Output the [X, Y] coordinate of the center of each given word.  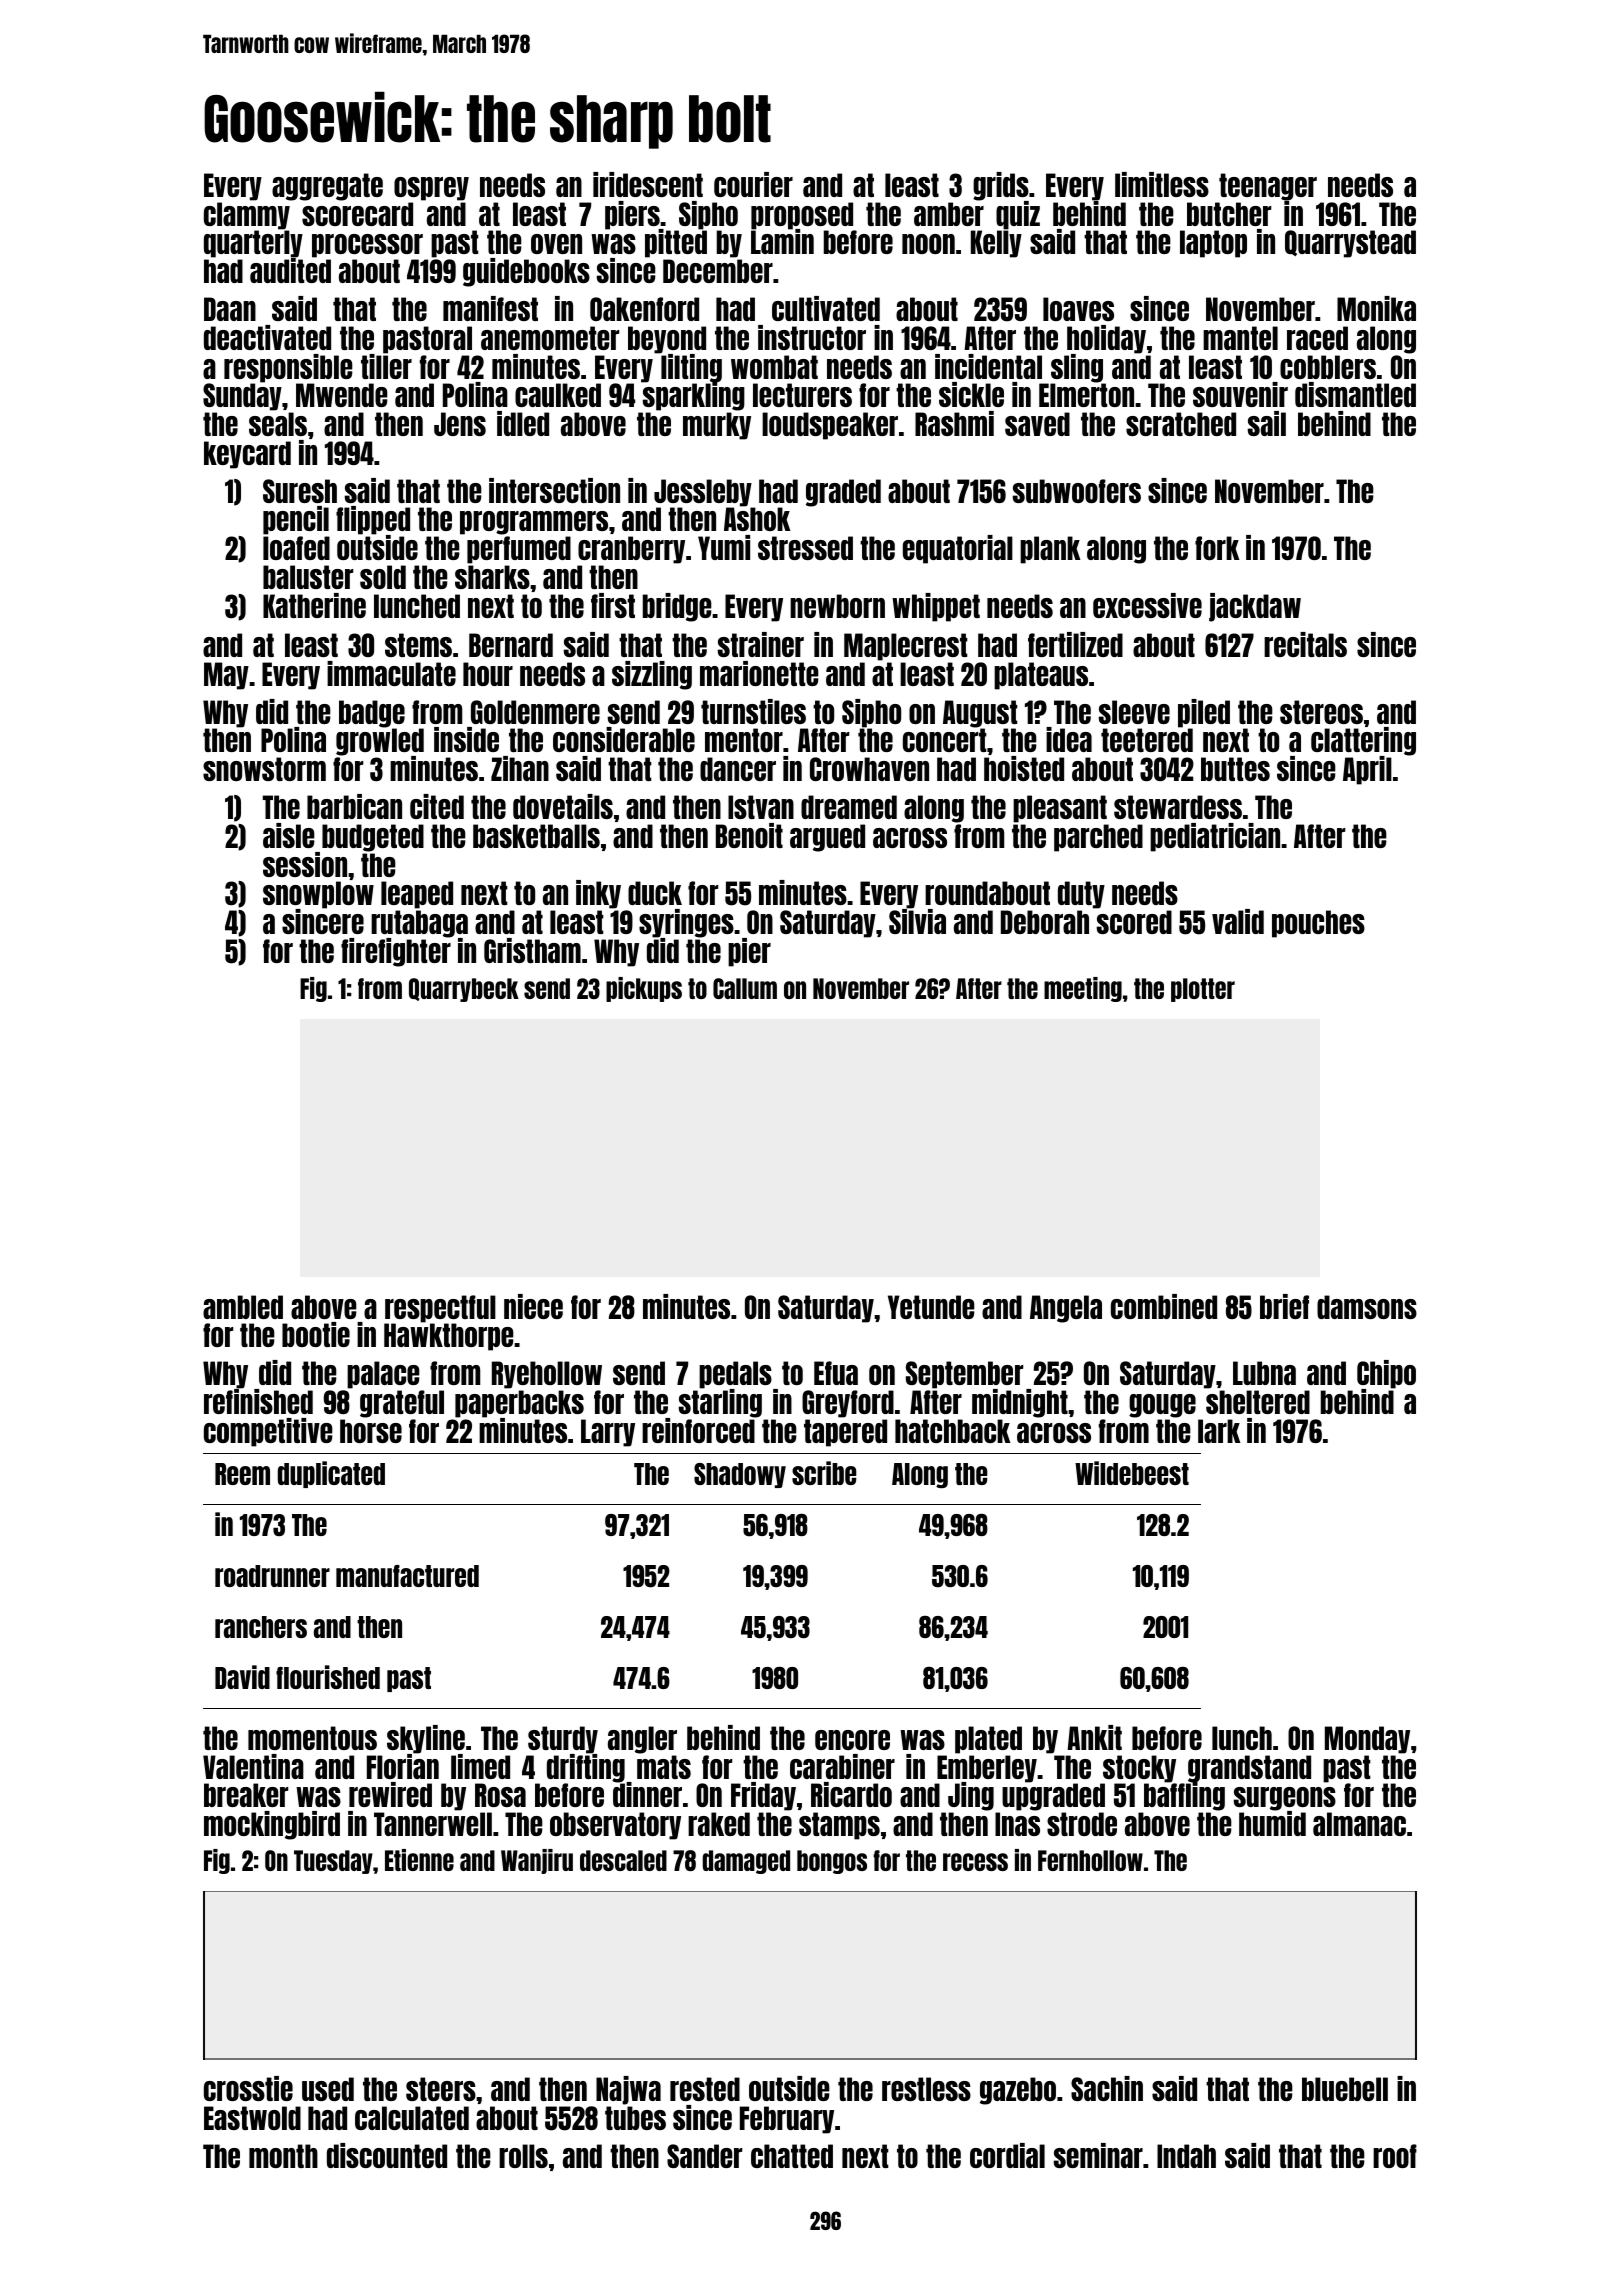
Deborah [1045, 922]
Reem [242, 1474]
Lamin [782, 242]
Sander [704, 2156]
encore [852, 1740]
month [283, 2156]
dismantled [1355, 394]
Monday [1367, 1740]
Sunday [242, 397]
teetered [1147, 740]
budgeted [373, 838]
